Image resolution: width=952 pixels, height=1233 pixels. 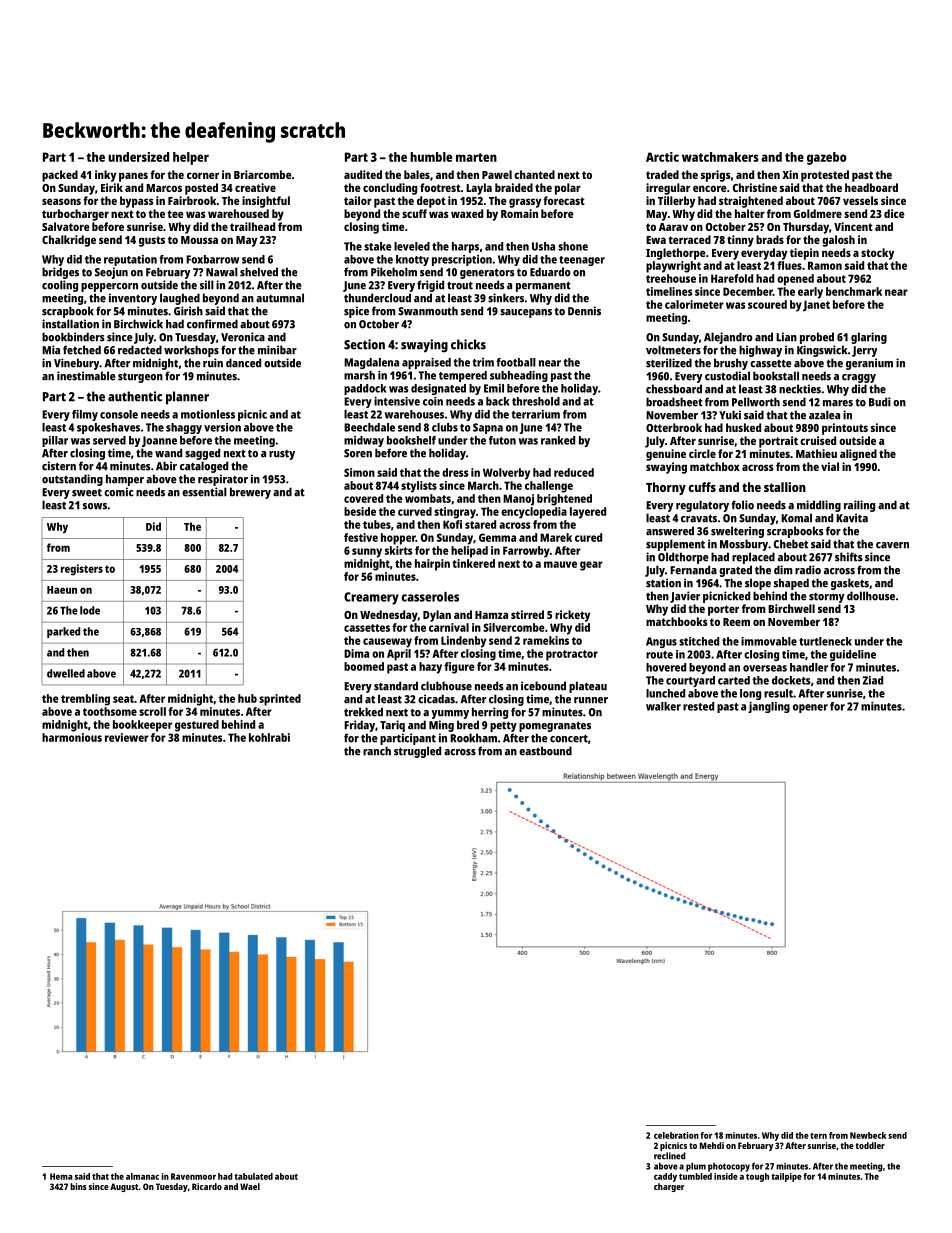 I want to click on rickety, so click(x=572, y=616).
